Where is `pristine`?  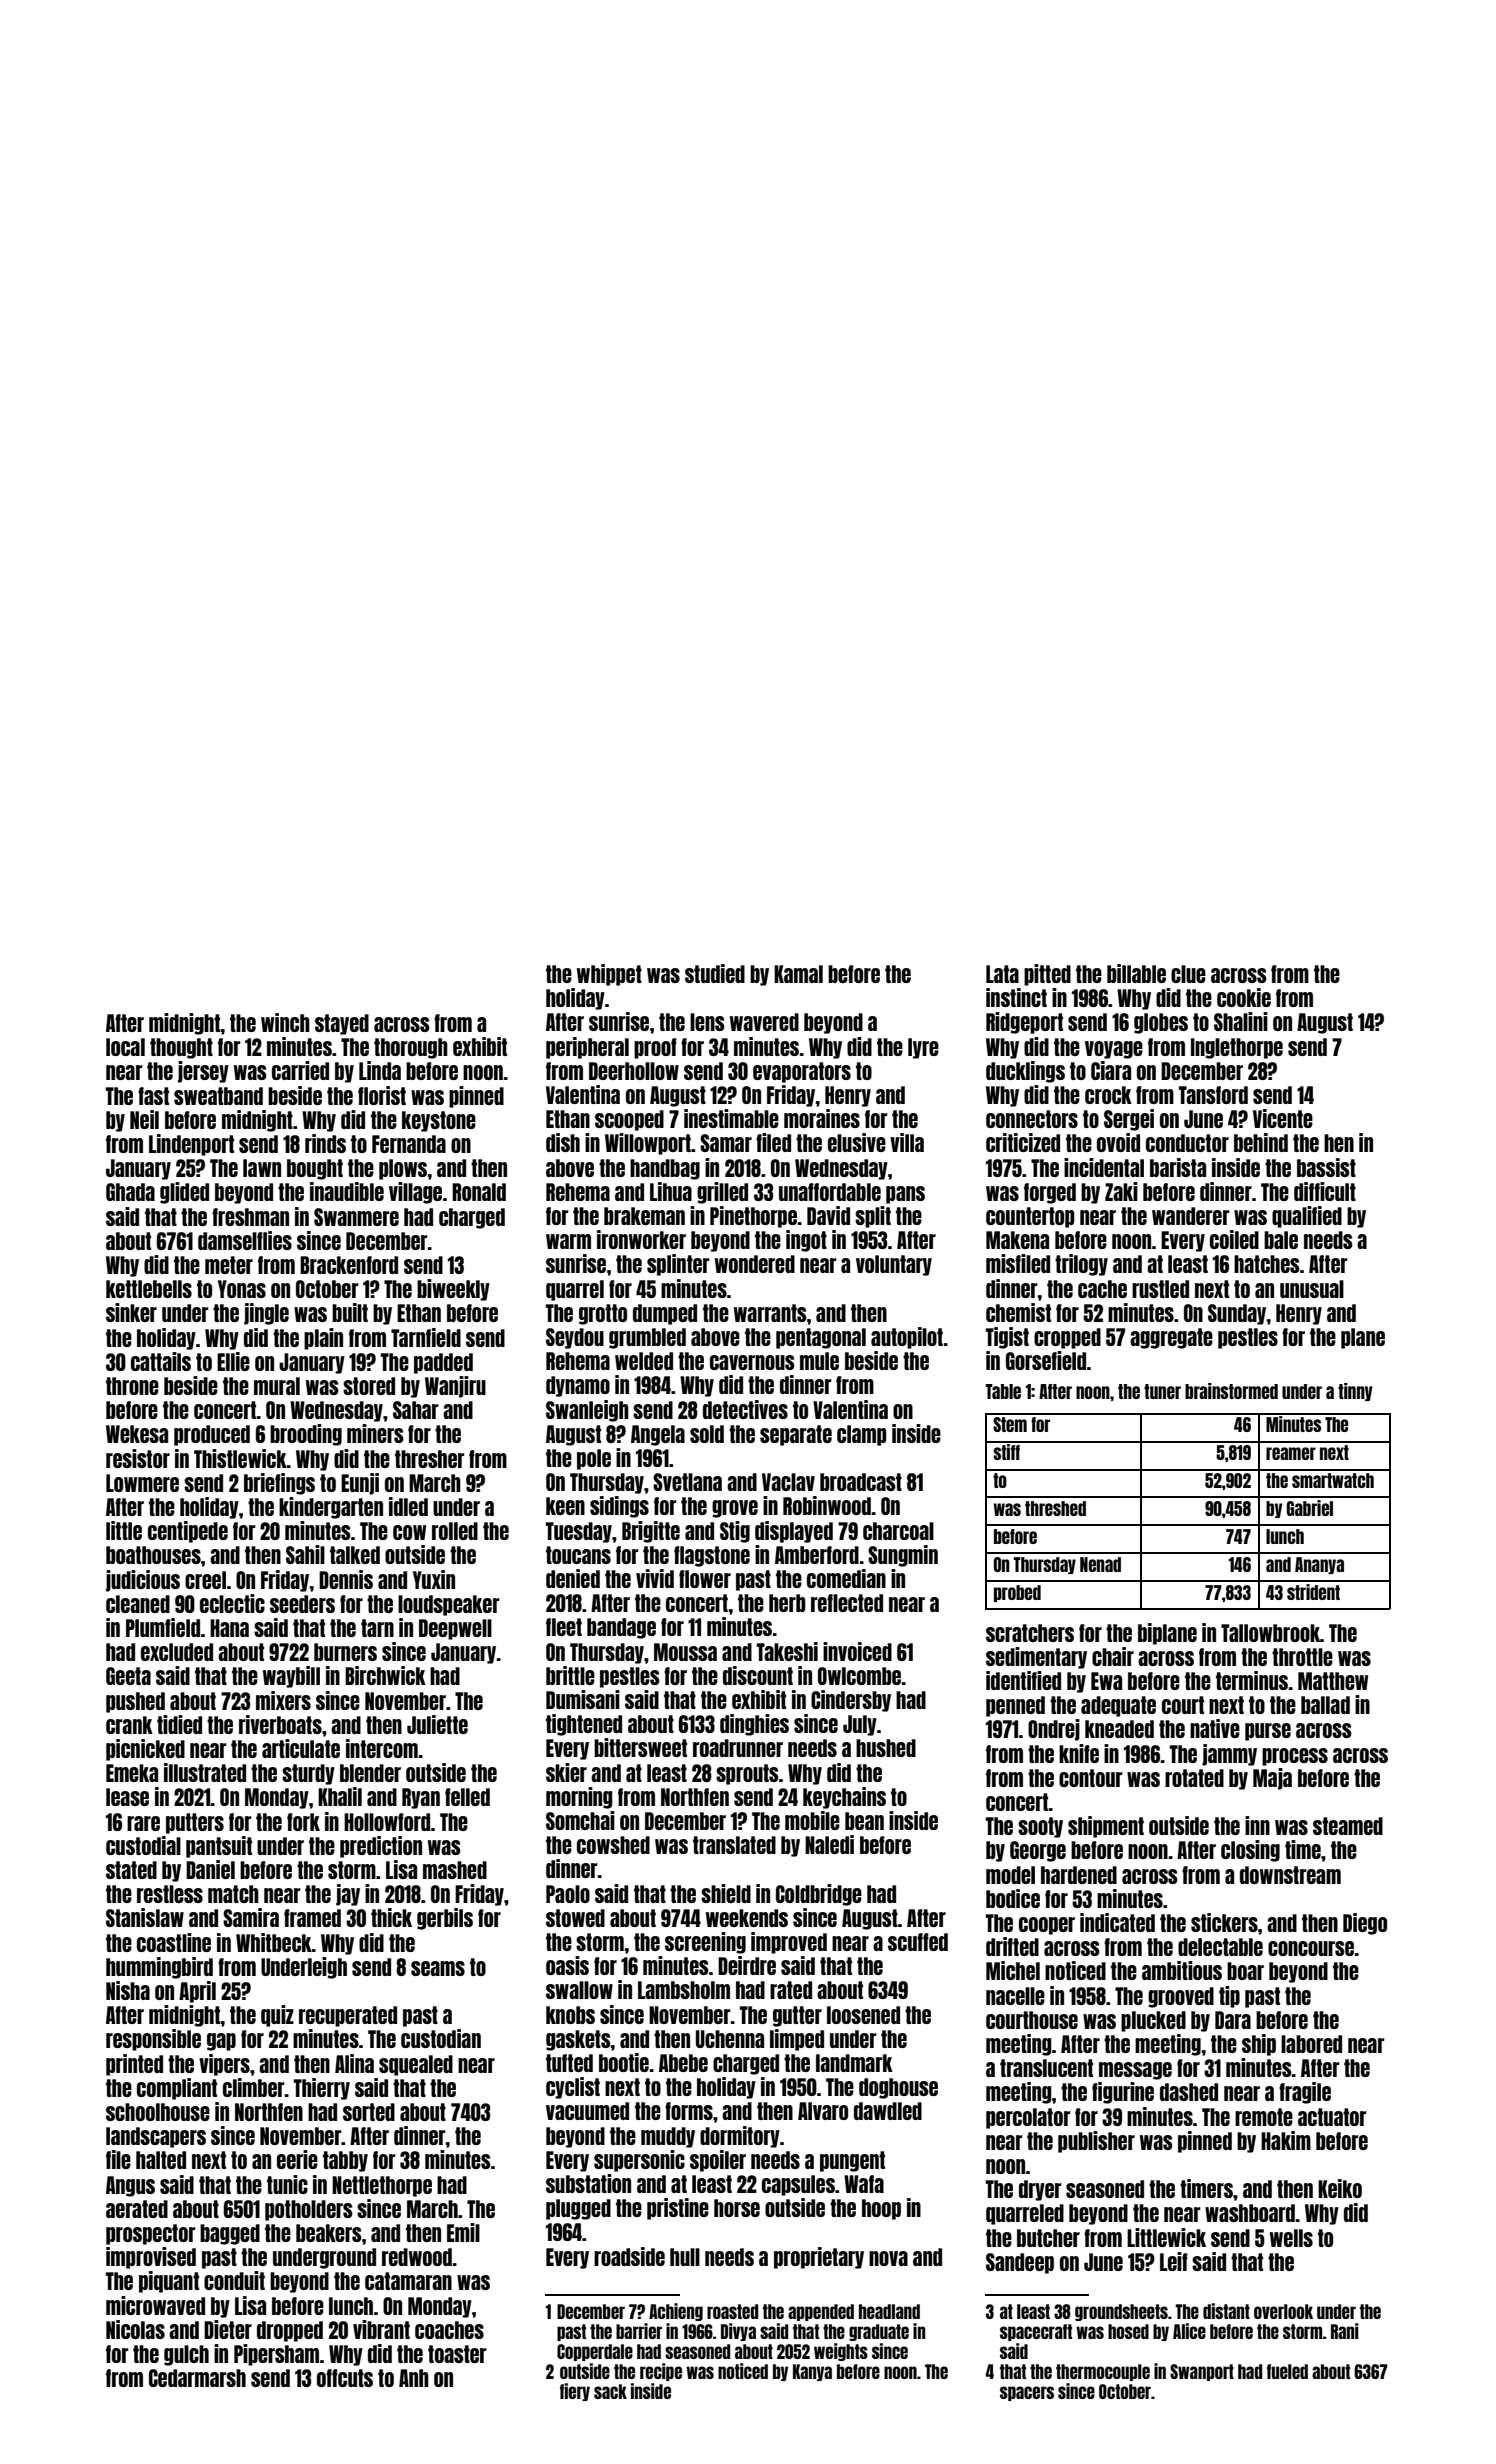 pristine is located at coordinates (678, 2209).
